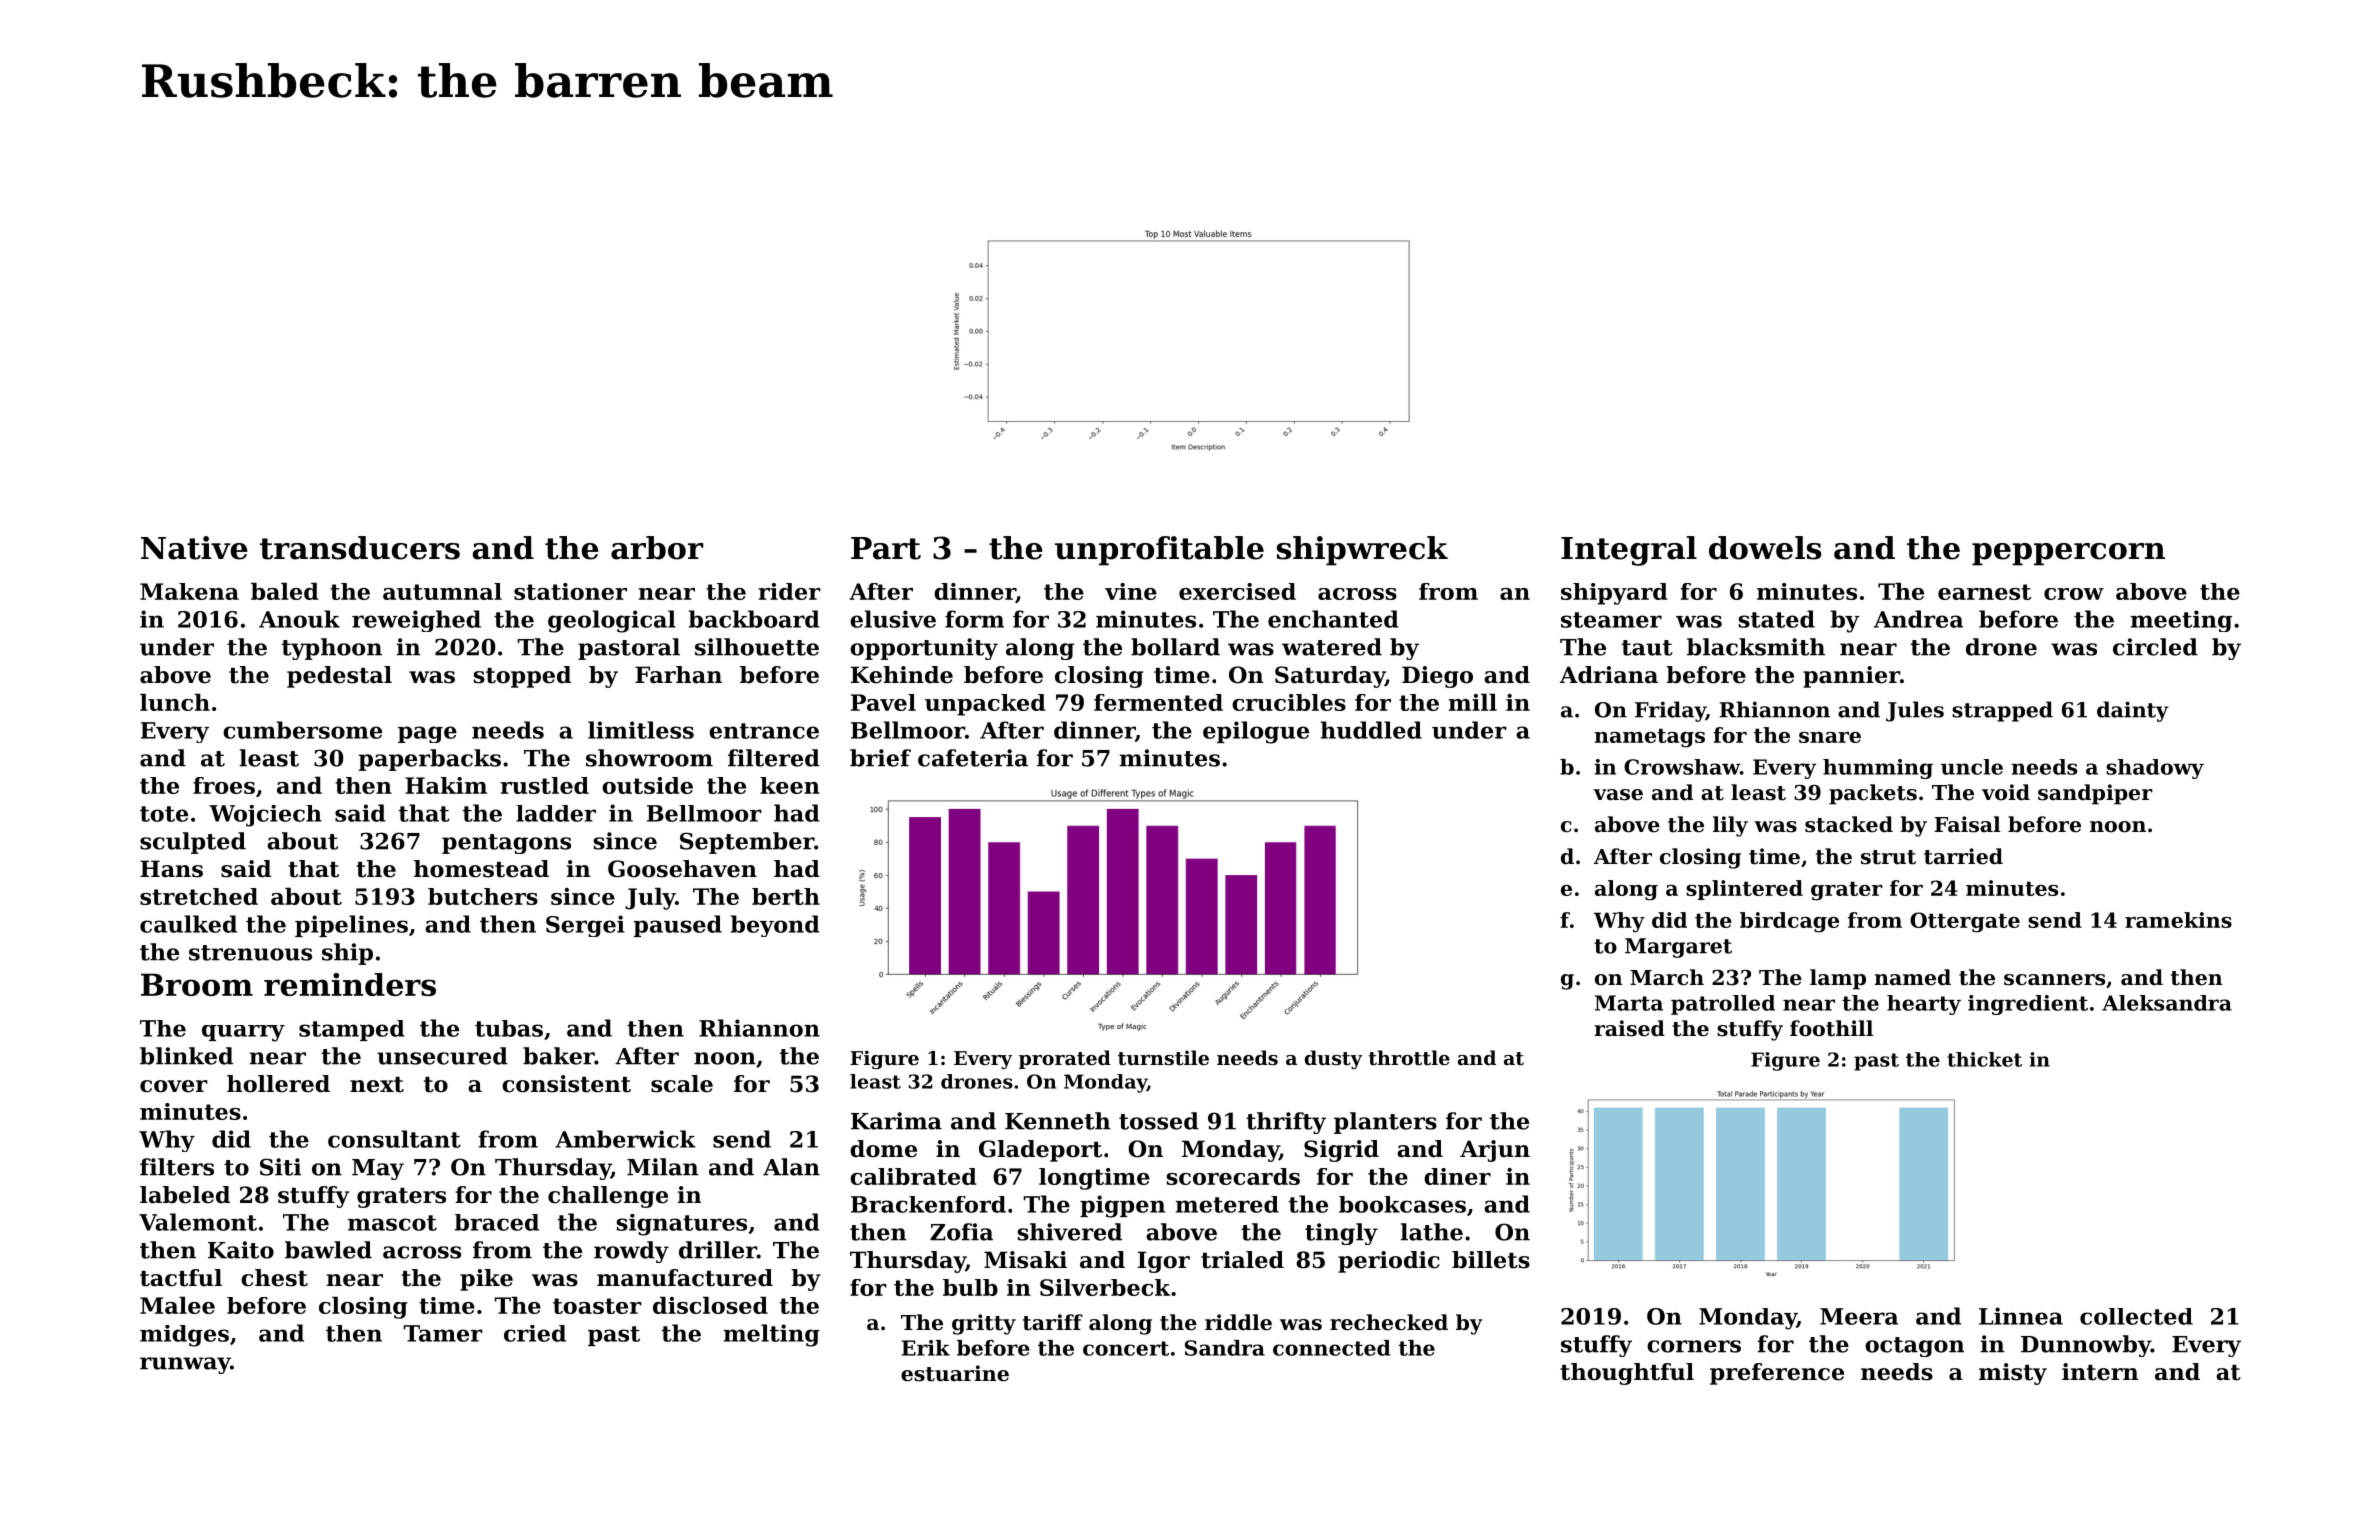 Image resolution: width=2380 pixels, height=1540 pixels. I want to click on dowels, so click(1765, 548).
